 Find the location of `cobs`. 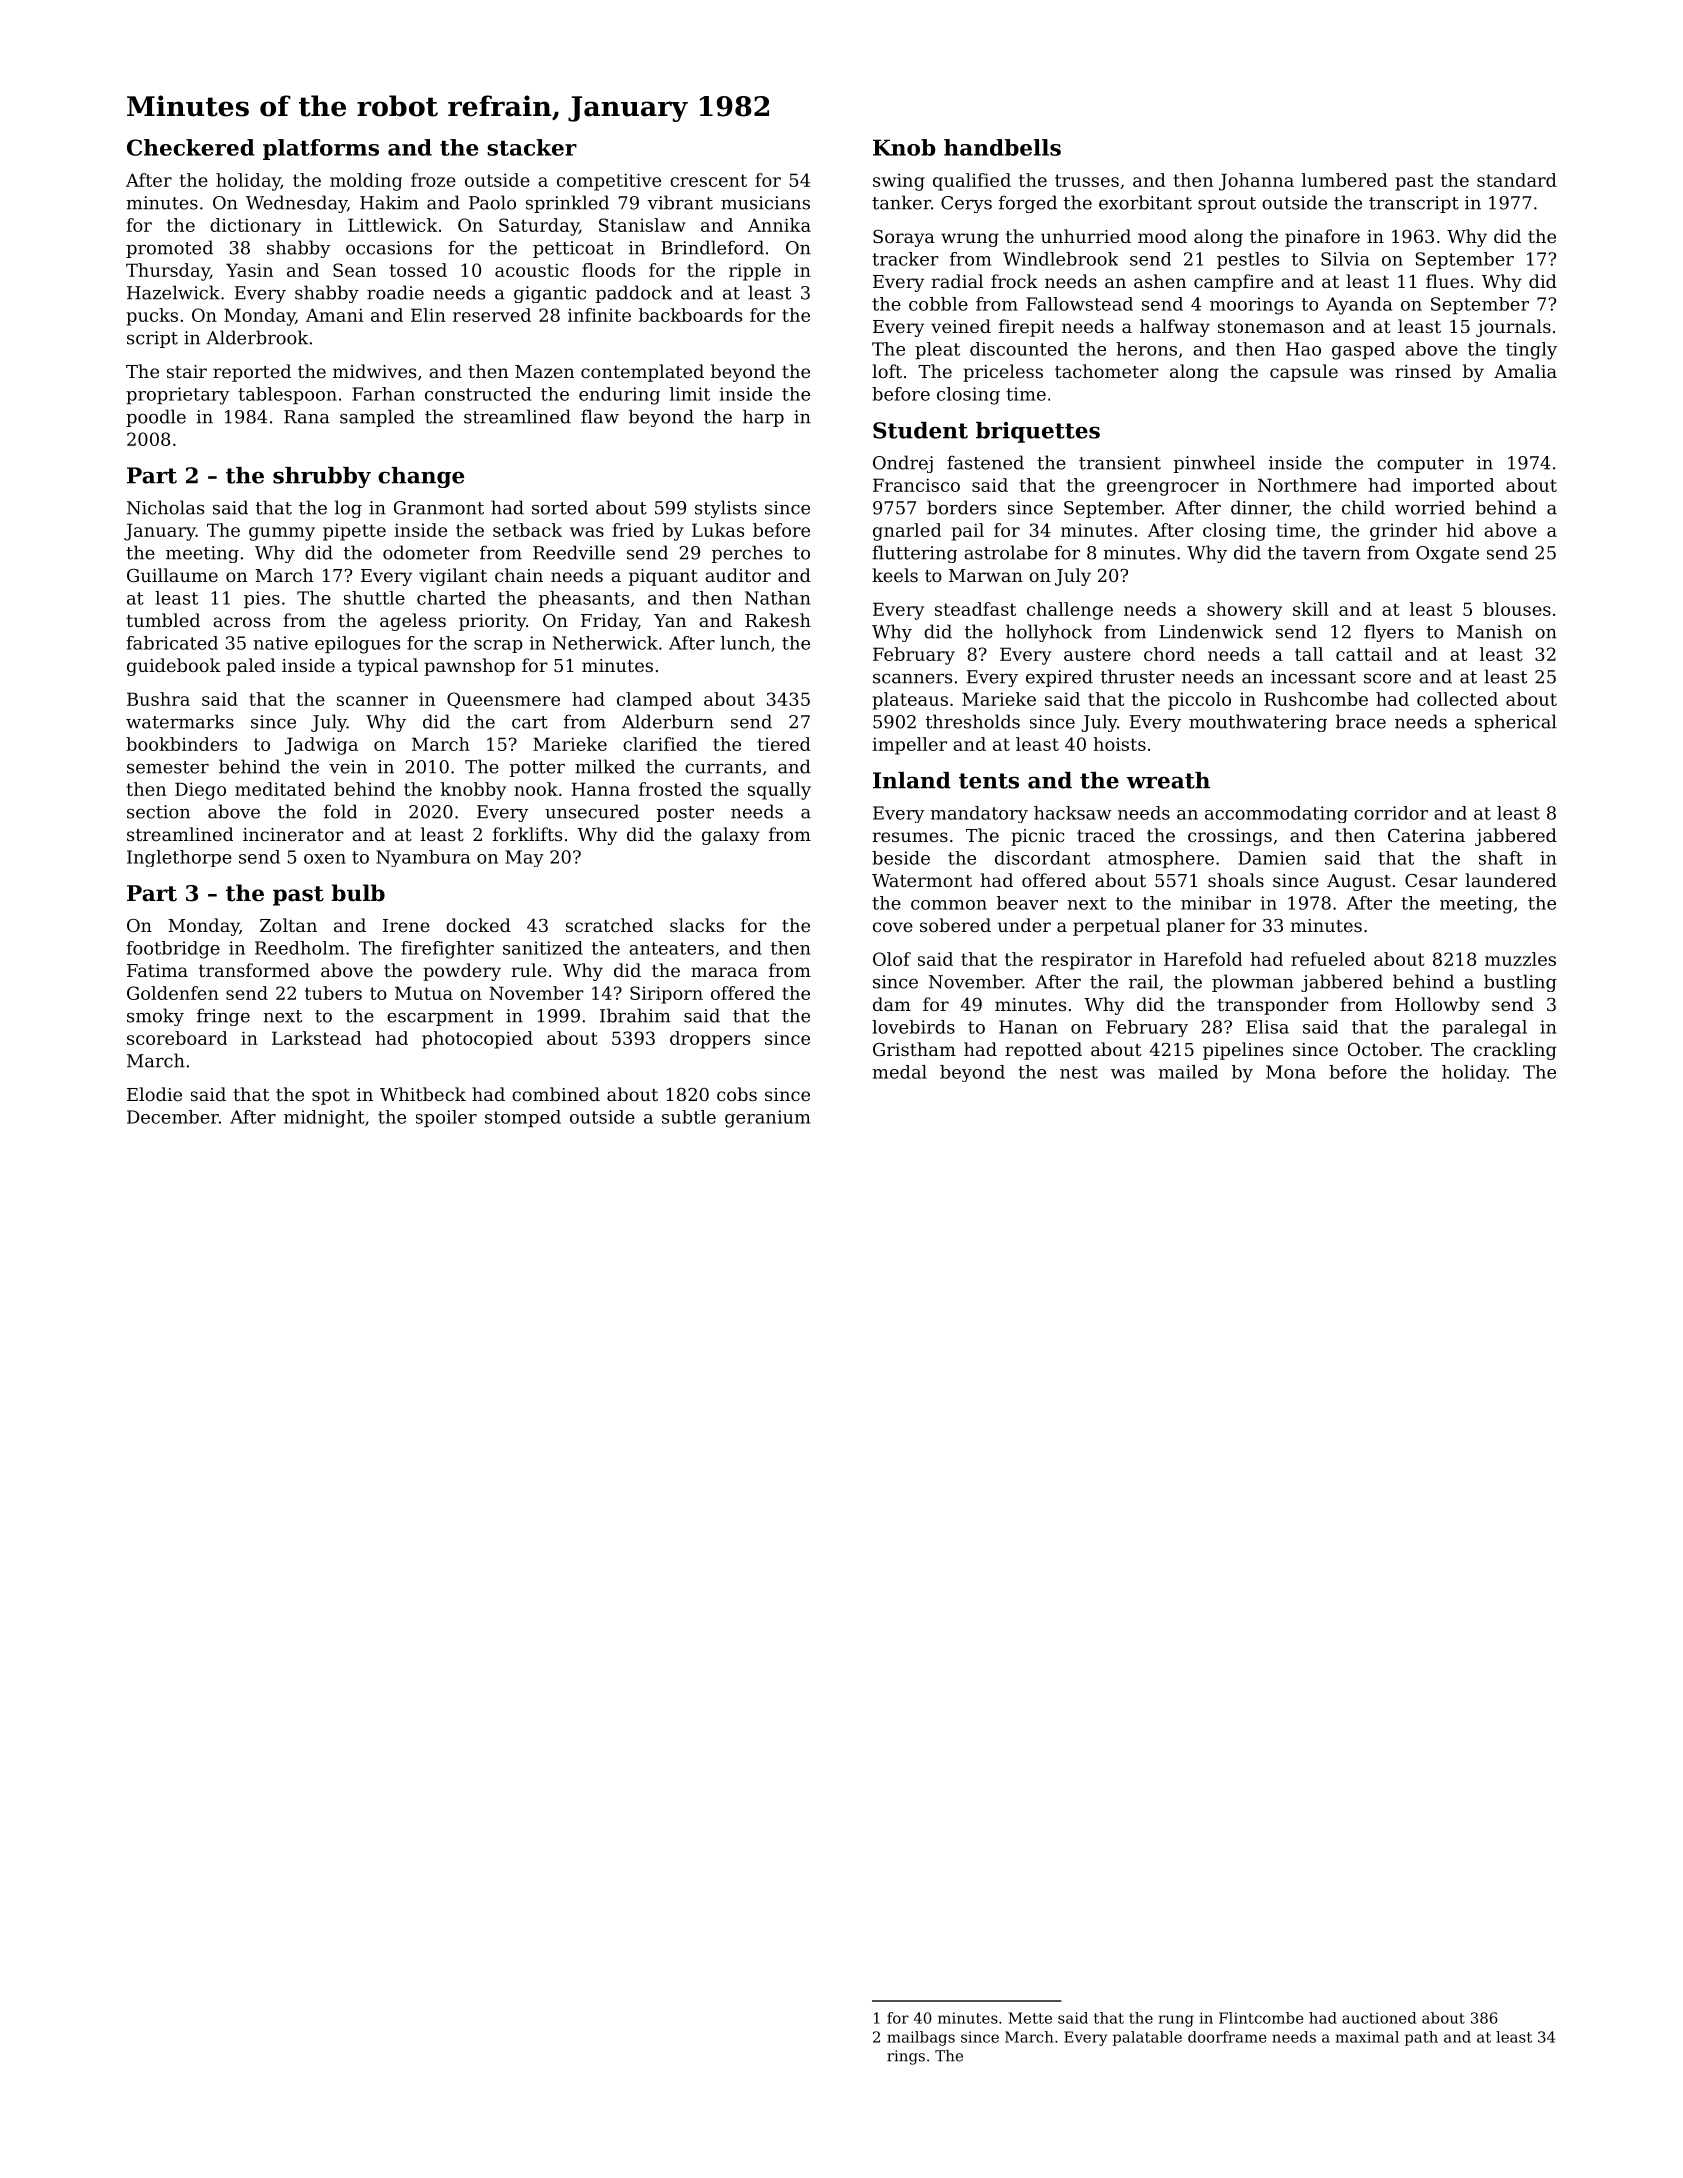

cobs is located at coordinates (737, 1094).
